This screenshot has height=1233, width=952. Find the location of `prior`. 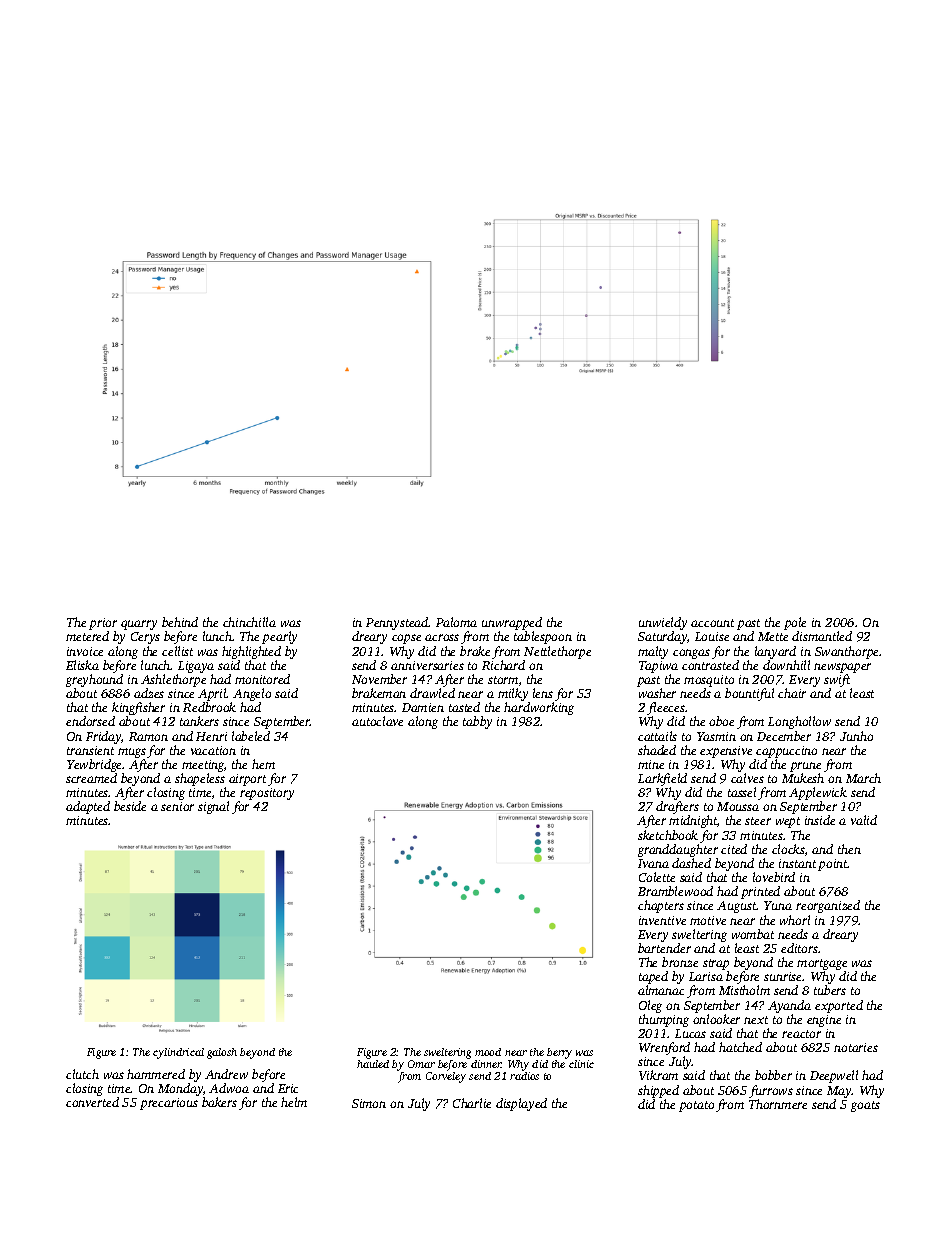

prior is located at coordinates (103, 624).
